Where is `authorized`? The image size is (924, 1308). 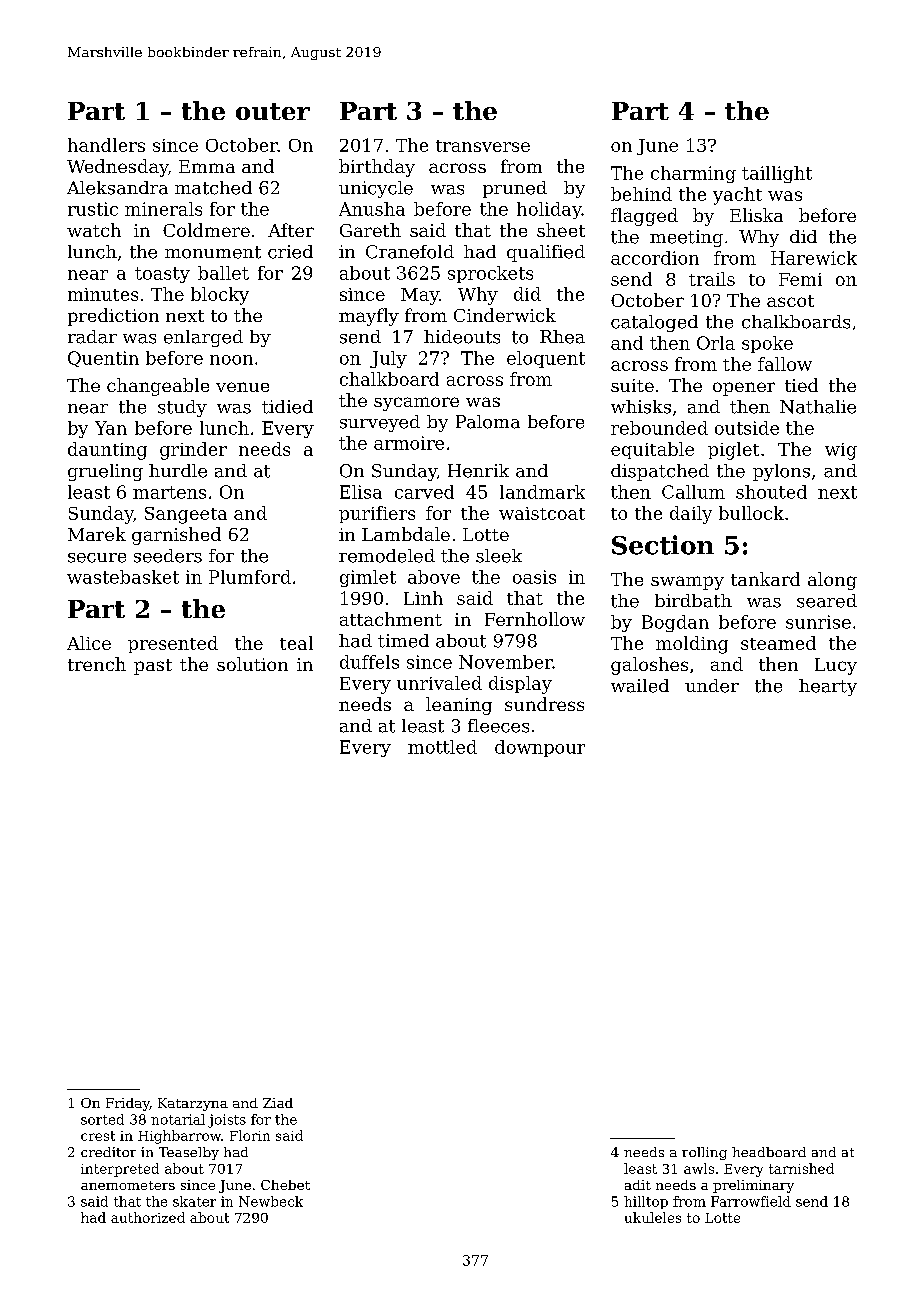
authorized is located at coordinates (148, 1217).
